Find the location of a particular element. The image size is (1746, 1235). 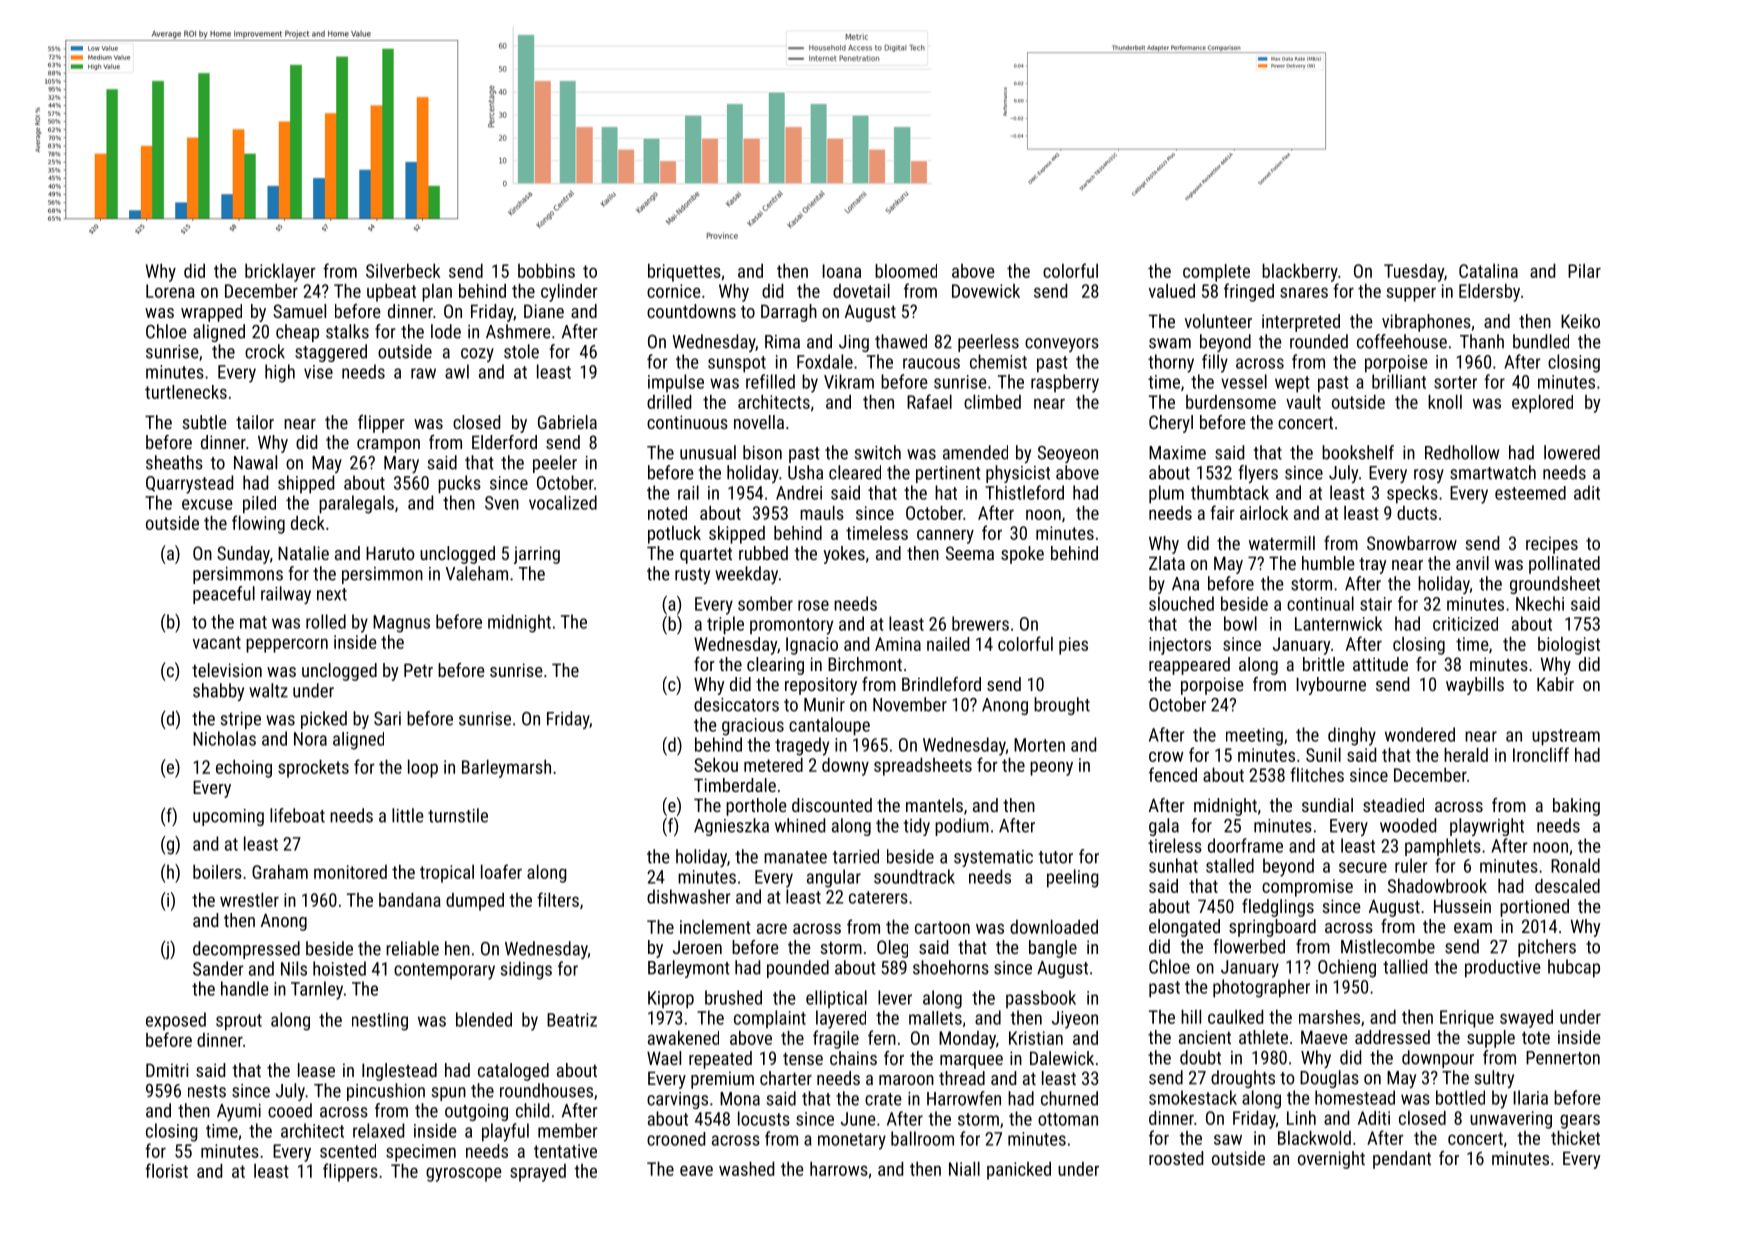

wrapped is located at coordinates (211, 313).
